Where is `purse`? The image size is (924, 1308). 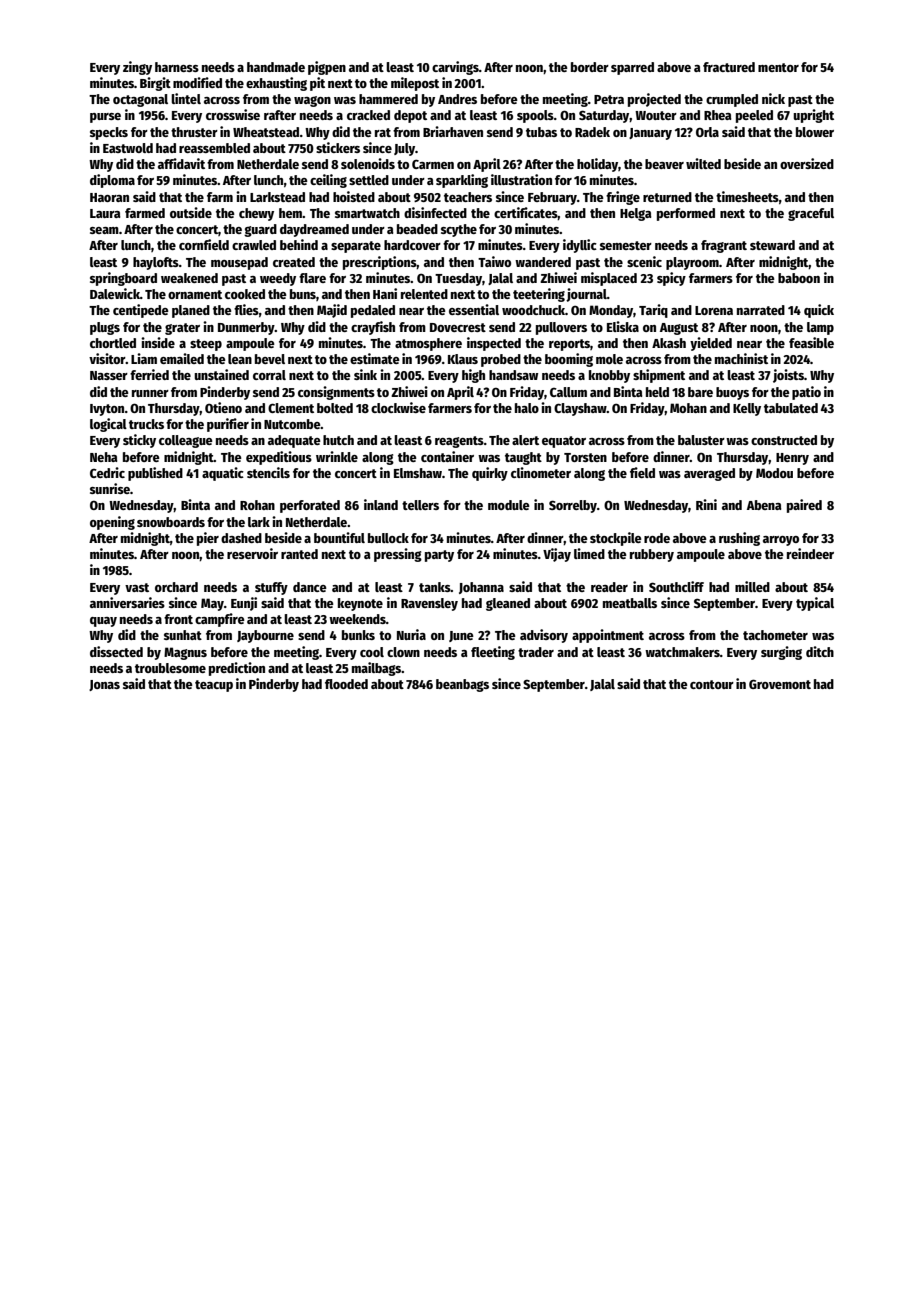 purse is located at coordinates (105, 118).
